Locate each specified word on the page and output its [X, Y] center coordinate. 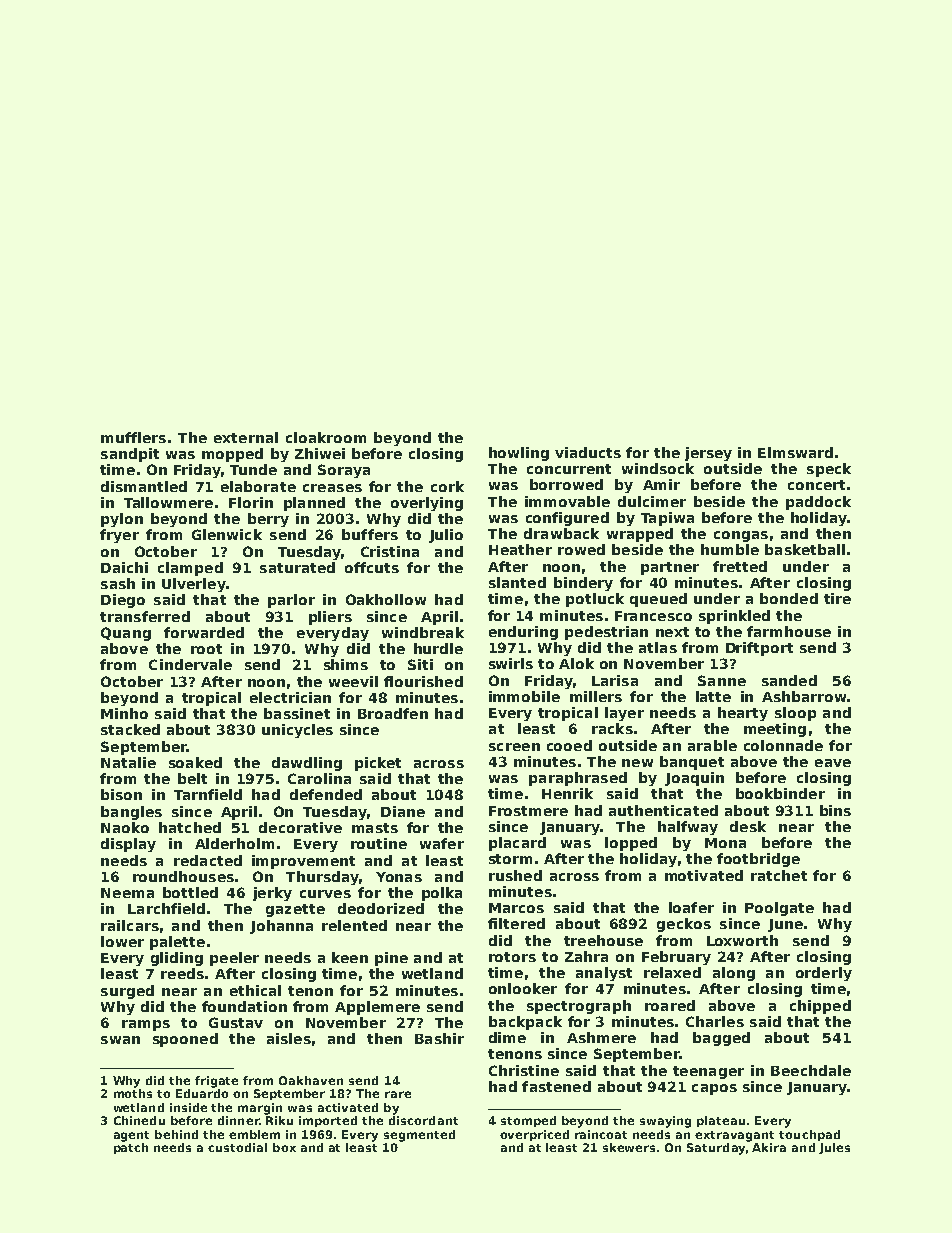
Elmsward [795, 452]
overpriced [534, 1135]
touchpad [809, 1135]
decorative [300, 827]
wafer [442, 843]
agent [131, 1136]
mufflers [133, 437]
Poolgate [779, 909]
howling [519, 454]
